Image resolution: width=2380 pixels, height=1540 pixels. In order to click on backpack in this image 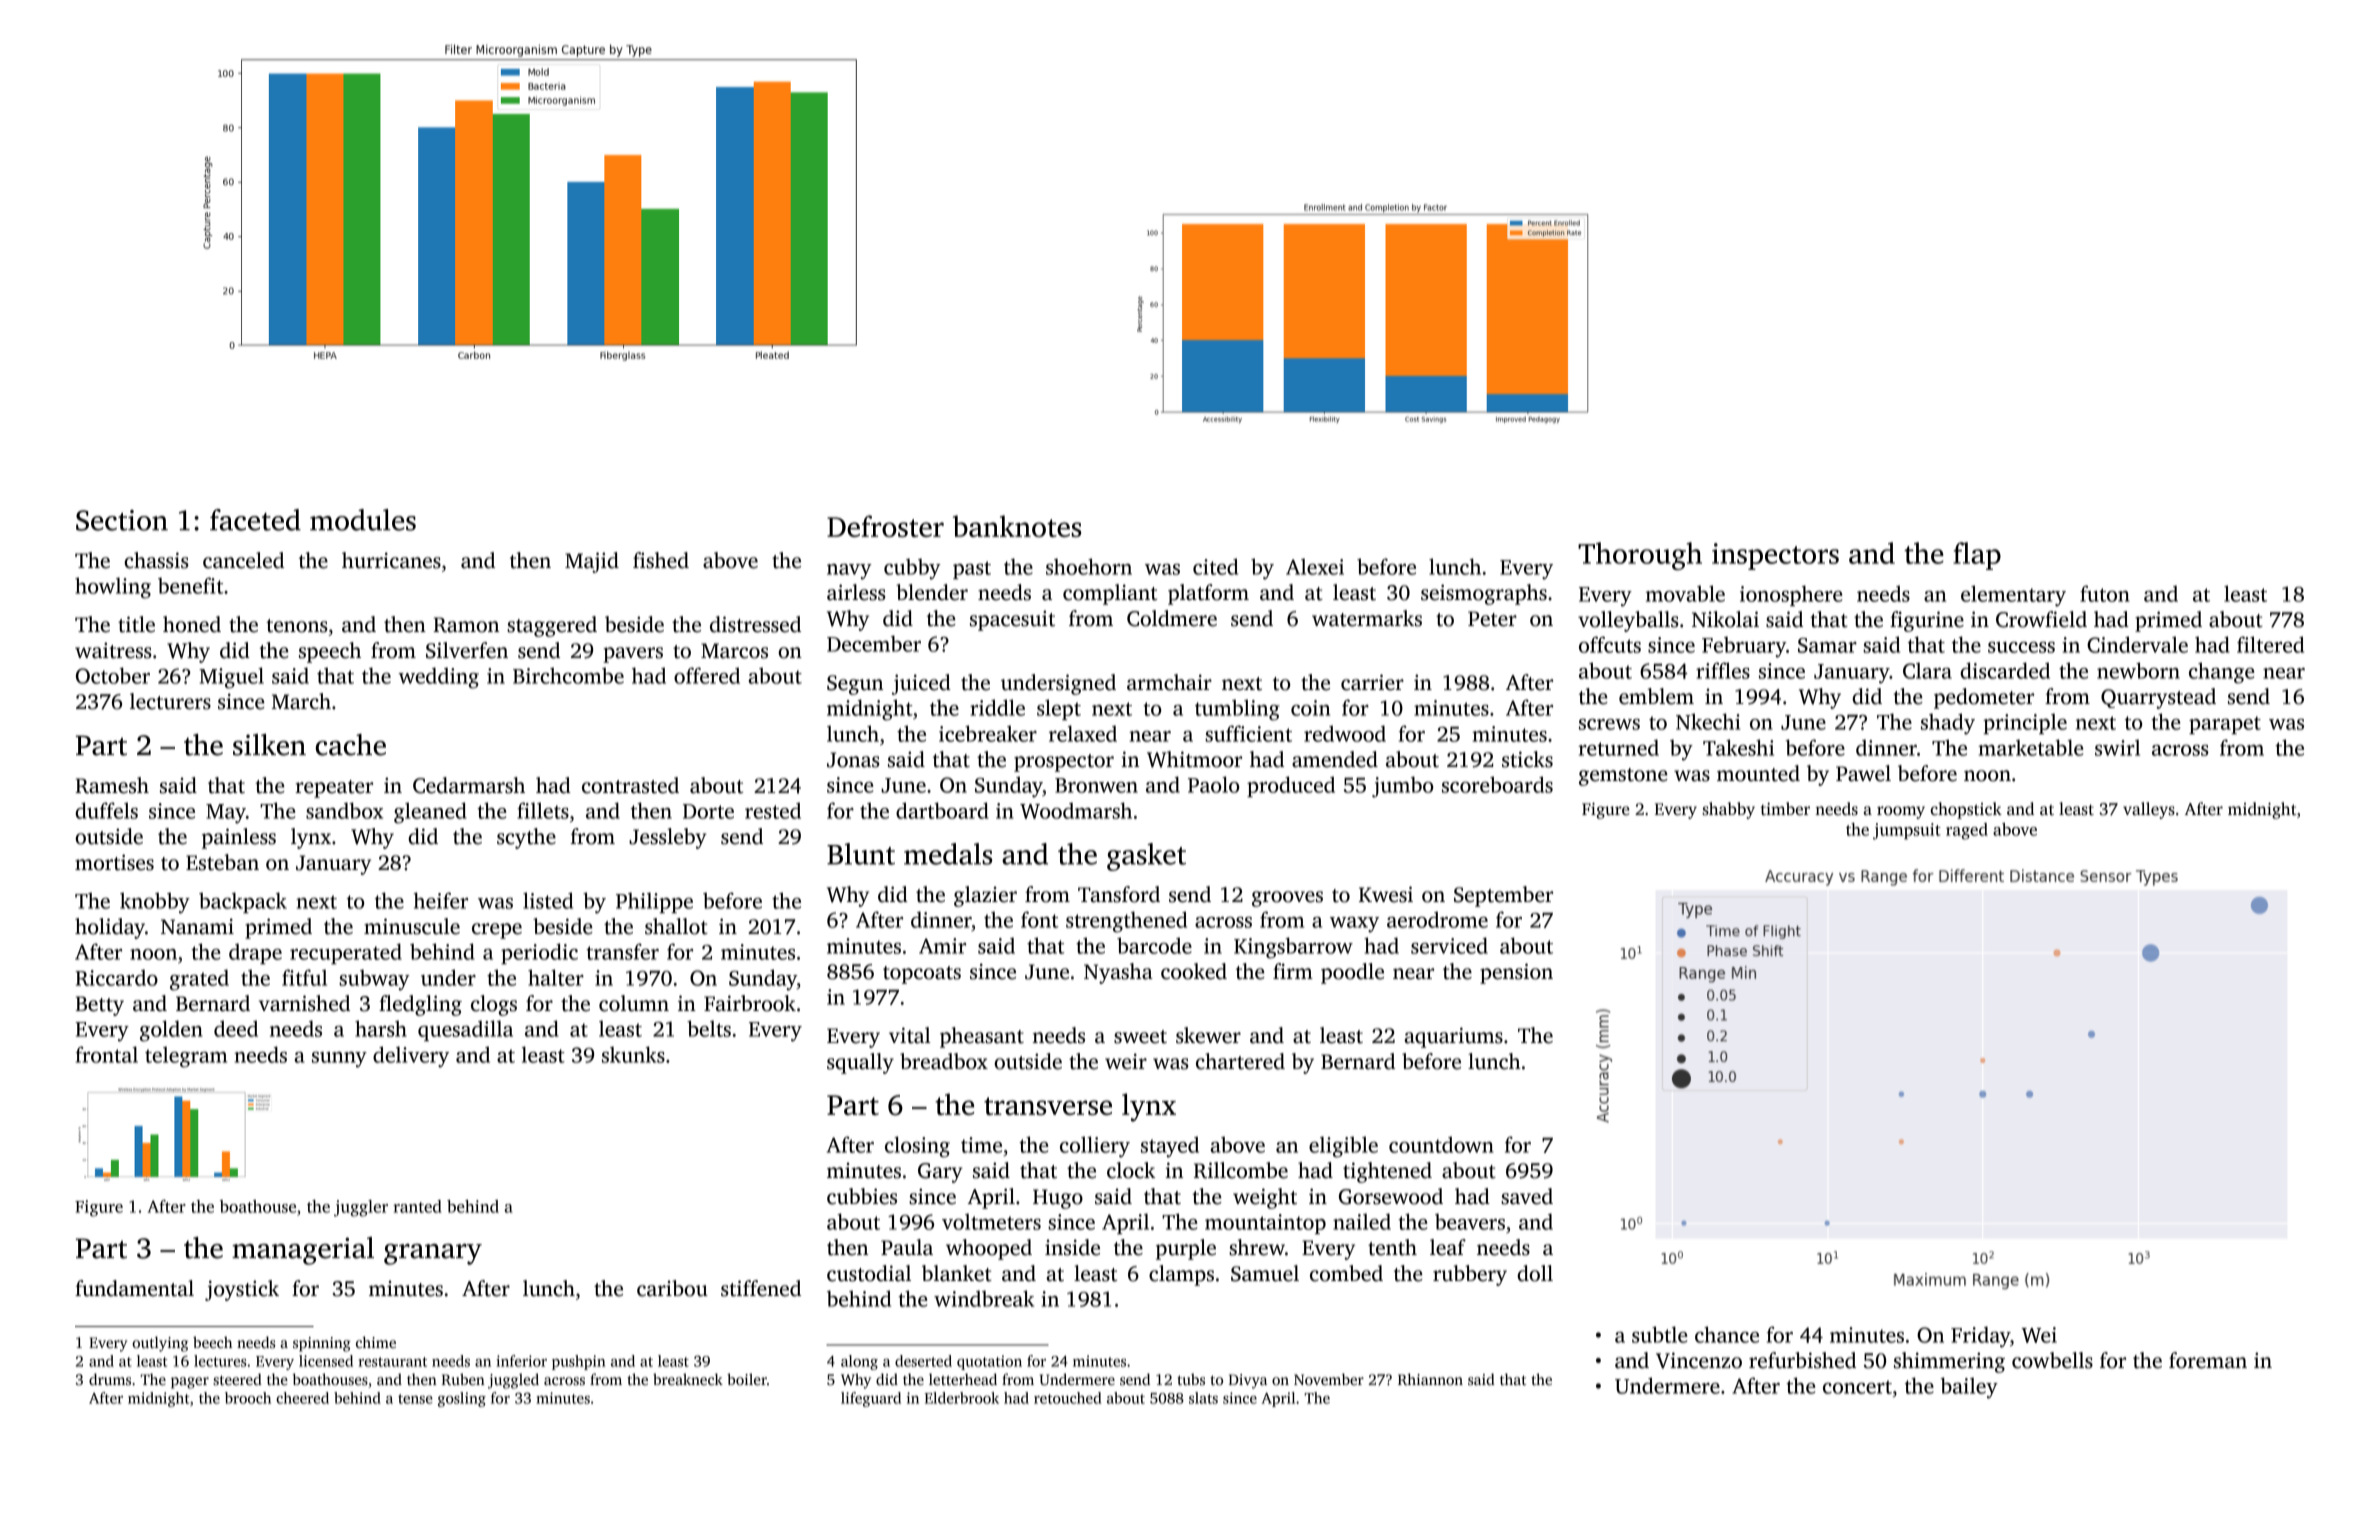, I will do `click(243, 902)`.
